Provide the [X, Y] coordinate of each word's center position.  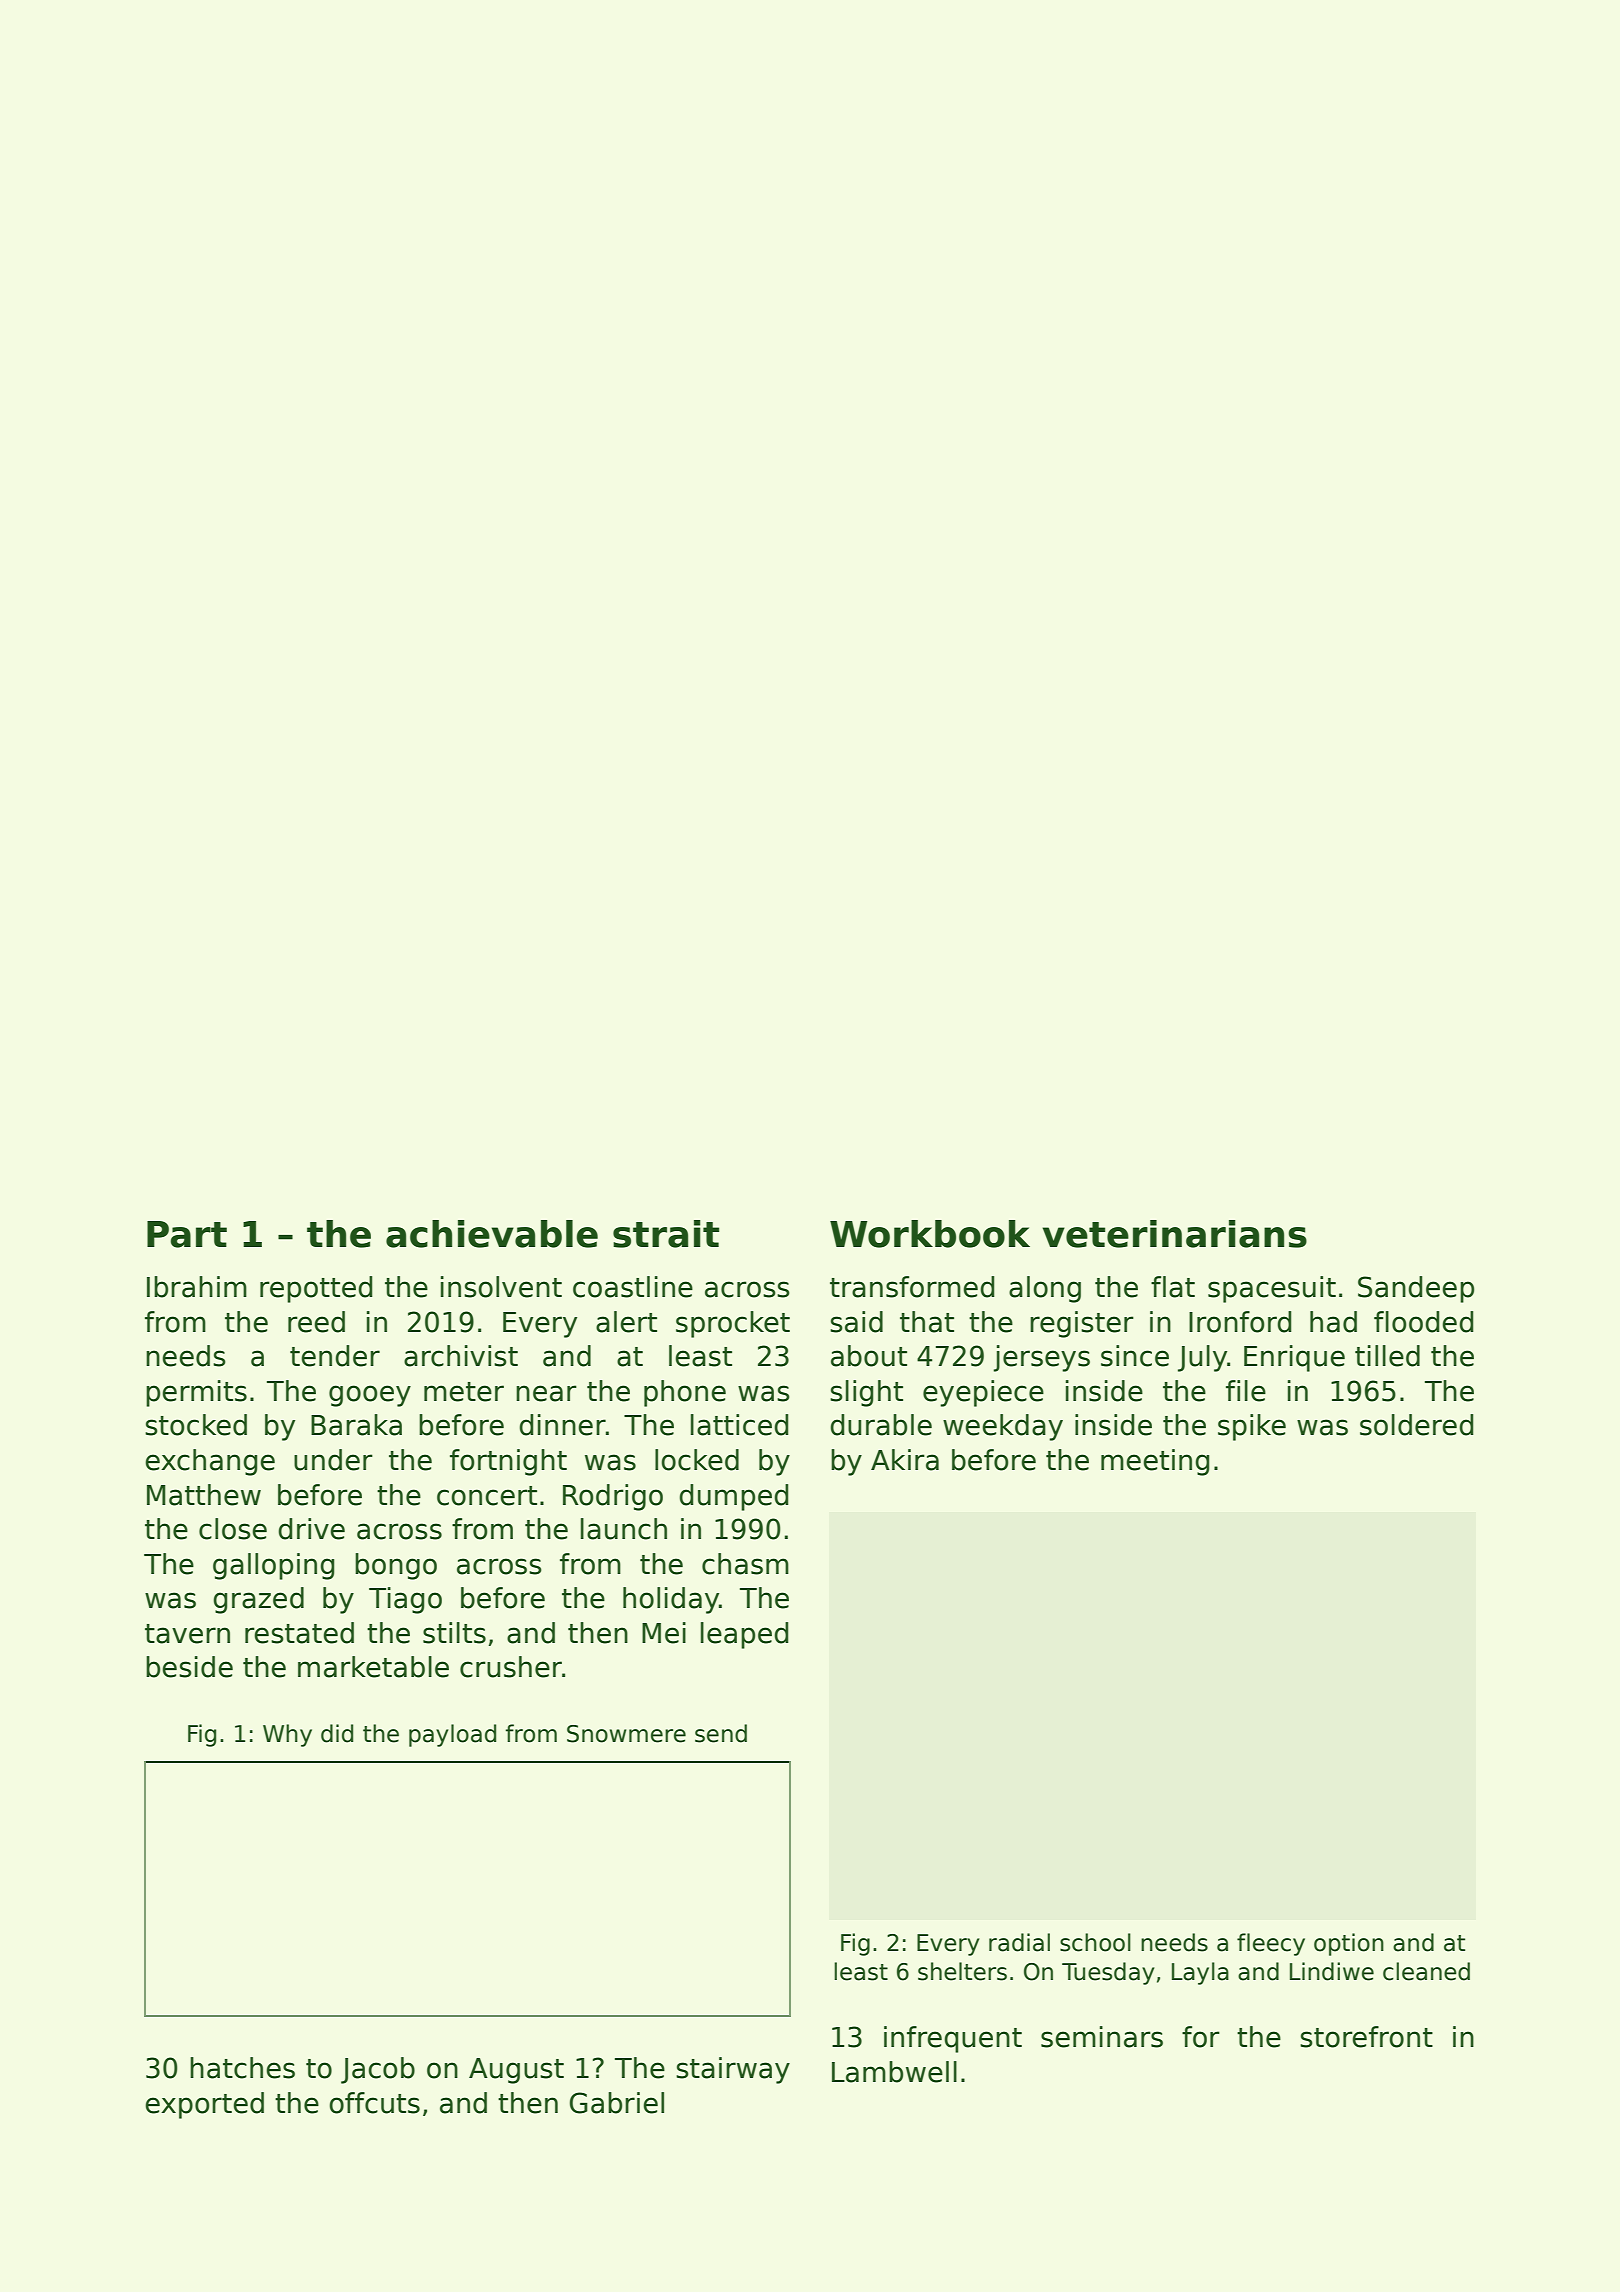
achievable [492, 1234]
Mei [664, 1633]
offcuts [374, 2103]
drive [311, 1529]
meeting [1155, 1462]
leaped [744, 1635]
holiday [671, 1600]
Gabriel [617, 2103]
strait [666, 1234]
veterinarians [1175, 1234]
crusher [511, 1667]
